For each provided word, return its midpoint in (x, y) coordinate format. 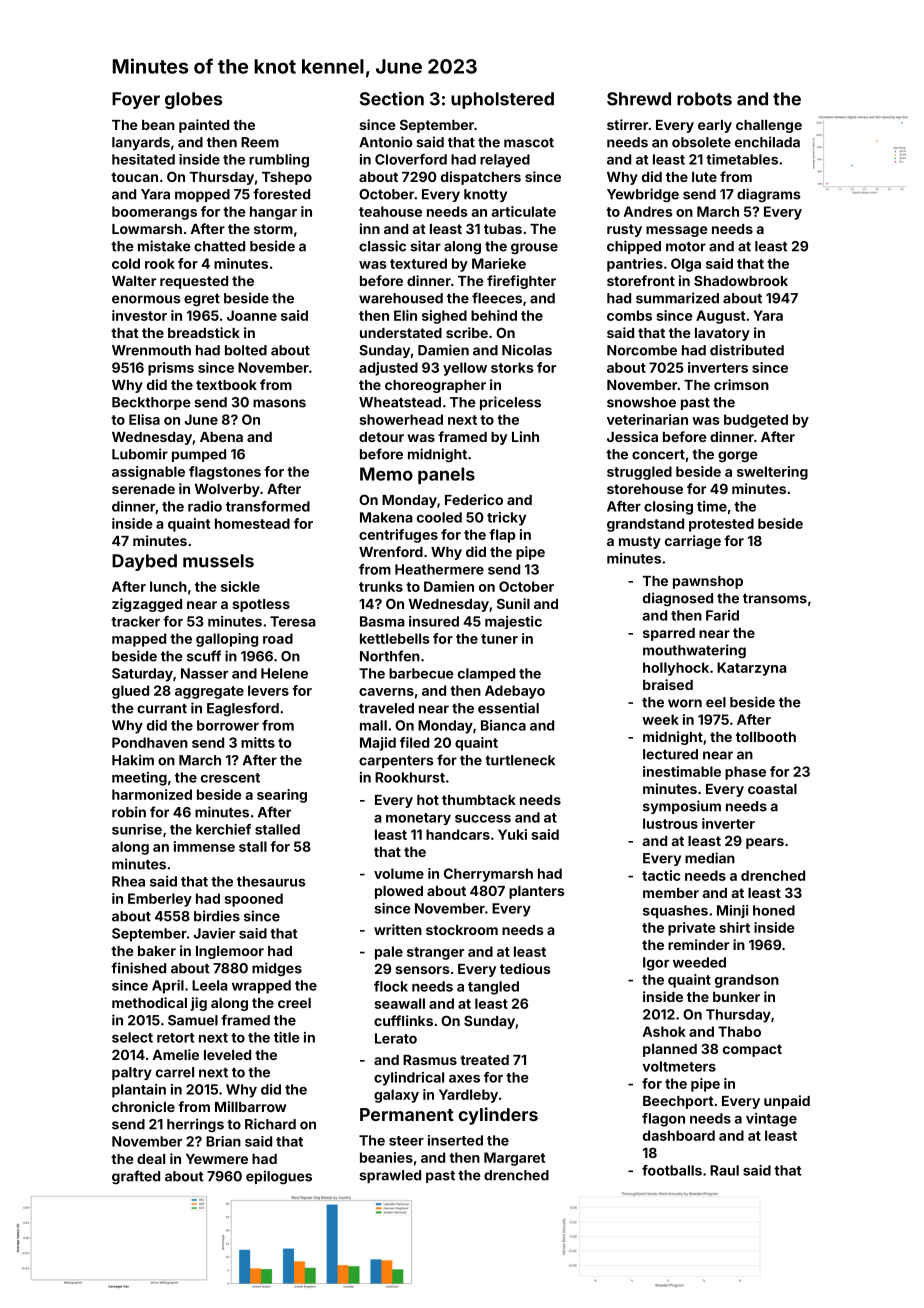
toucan (134, 177)
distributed (747, 350)
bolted (246, 350)
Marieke (499, 263)
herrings (195, 1125)
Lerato (396, 1038)
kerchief (223, 829)
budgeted (756, 421)
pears (765, 843)
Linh (525, 436)
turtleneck (520, 760)
